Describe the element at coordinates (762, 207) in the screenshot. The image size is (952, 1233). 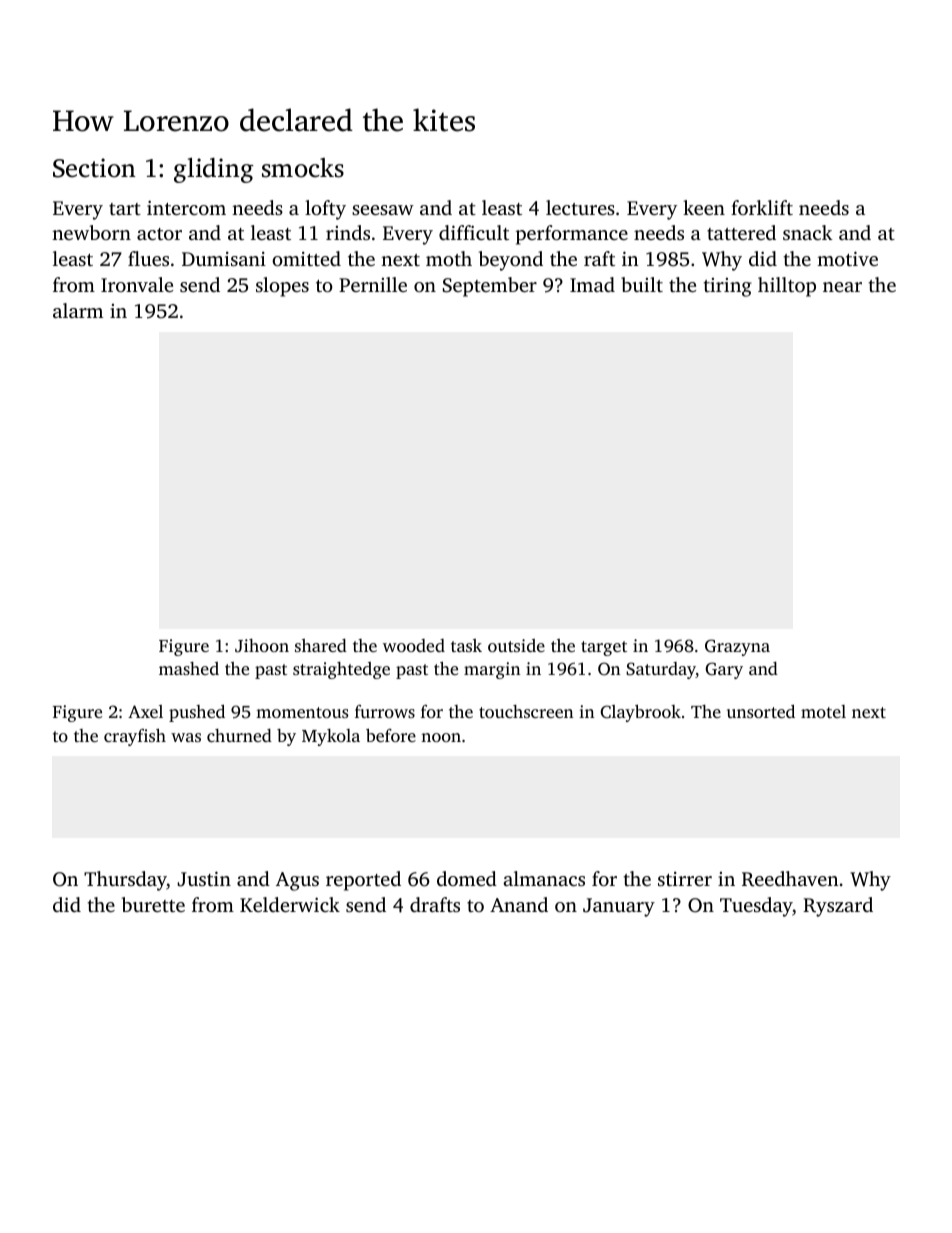
I see `forklift` at that location.
